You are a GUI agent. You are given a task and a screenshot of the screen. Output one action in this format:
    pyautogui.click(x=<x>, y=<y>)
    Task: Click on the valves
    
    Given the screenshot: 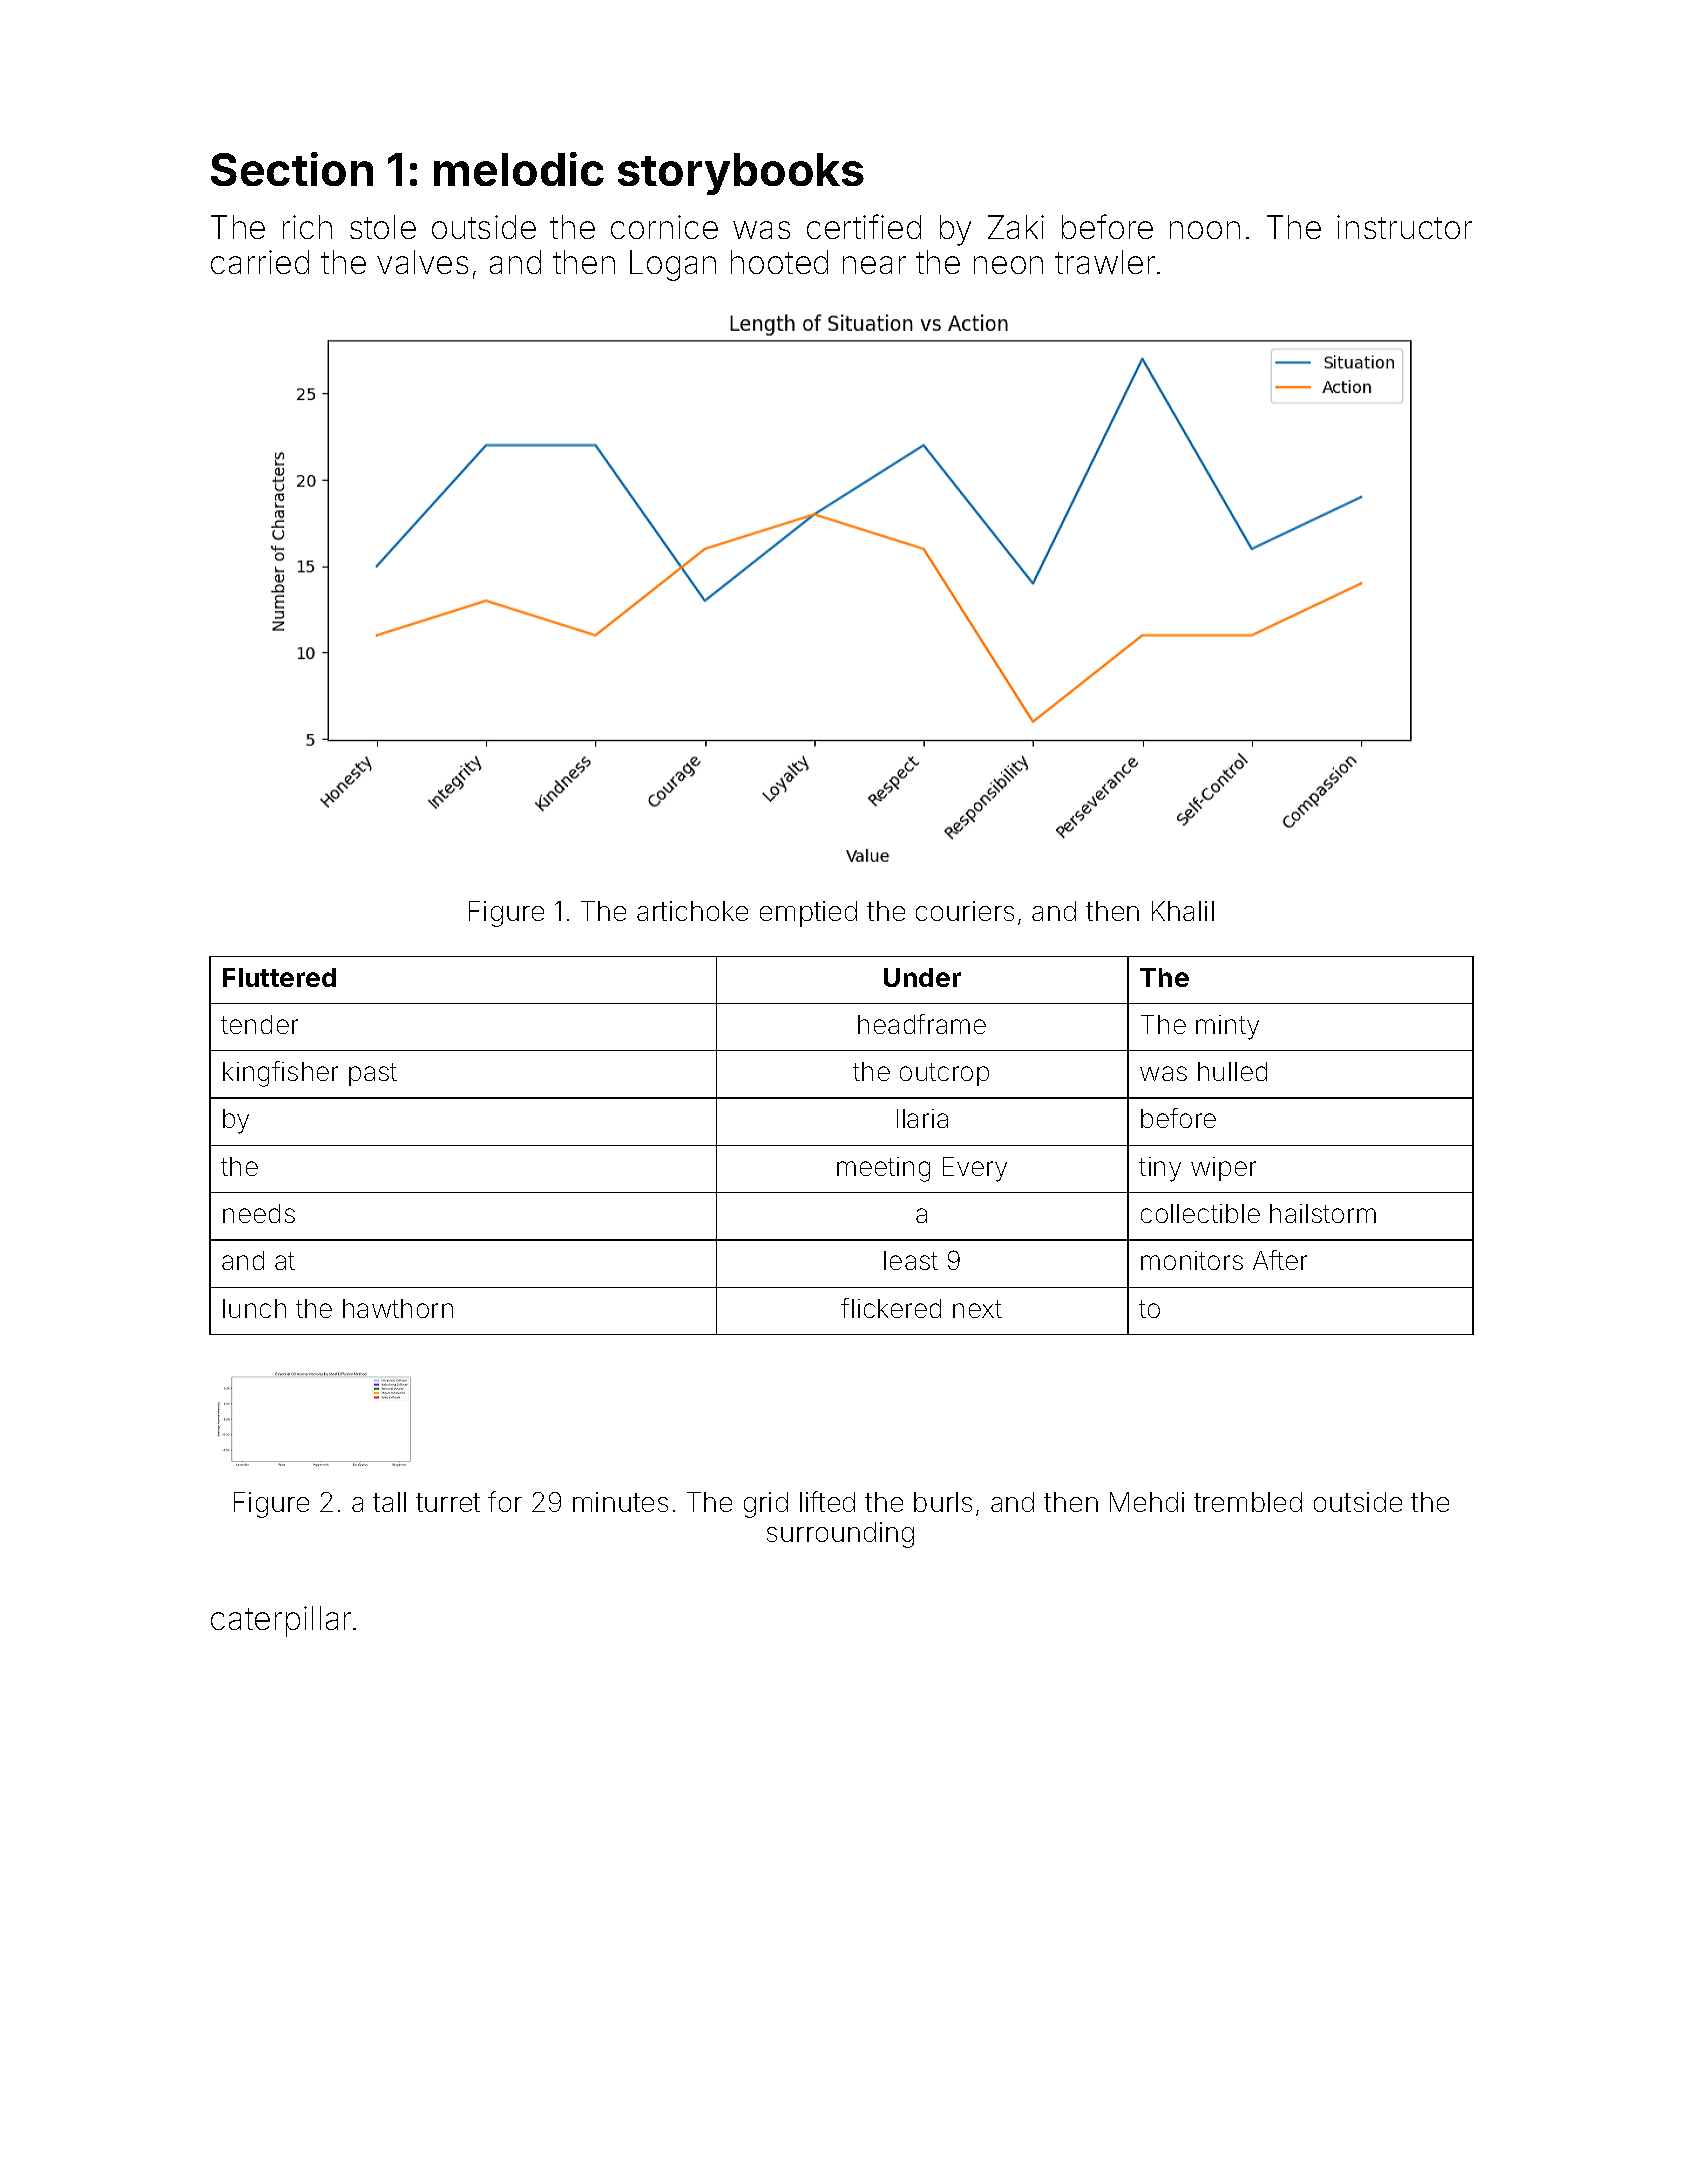 What is the action you would take?
    pyautogui.click(x=422, y=262)
